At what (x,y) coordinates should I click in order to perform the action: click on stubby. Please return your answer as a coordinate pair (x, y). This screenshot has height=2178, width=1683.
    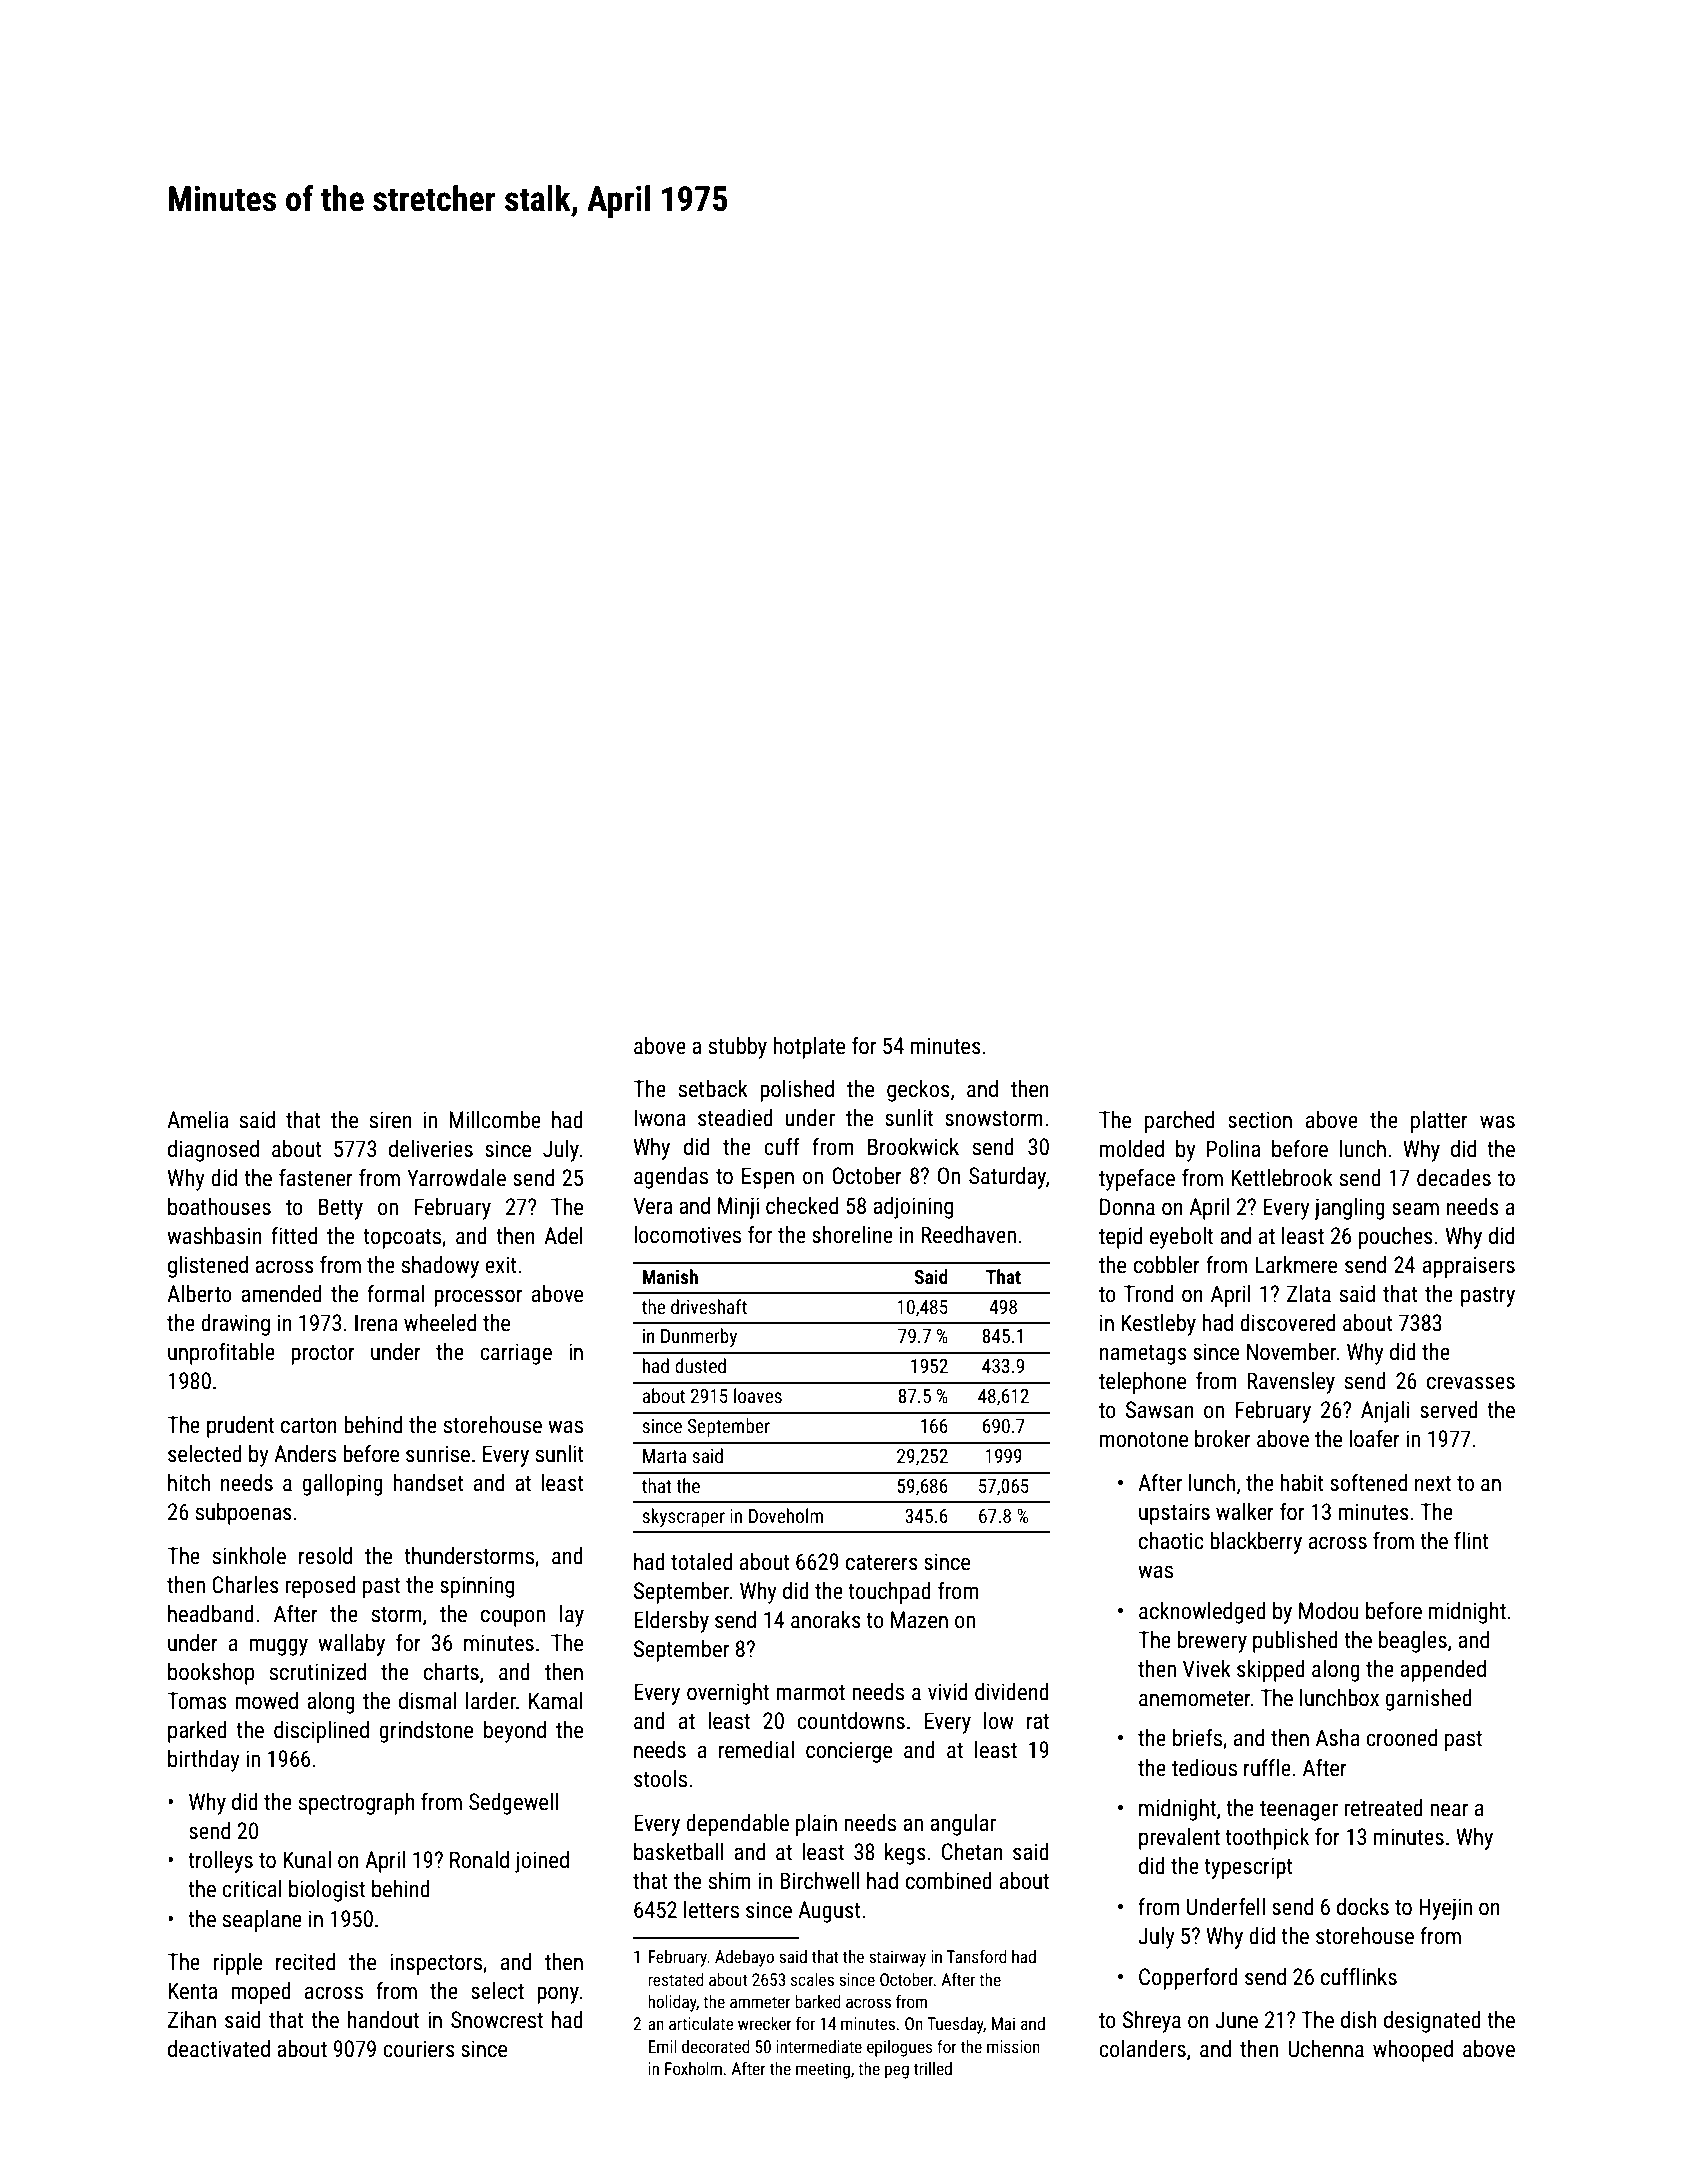
    Looking at the image, I should click on (738, 1048).
